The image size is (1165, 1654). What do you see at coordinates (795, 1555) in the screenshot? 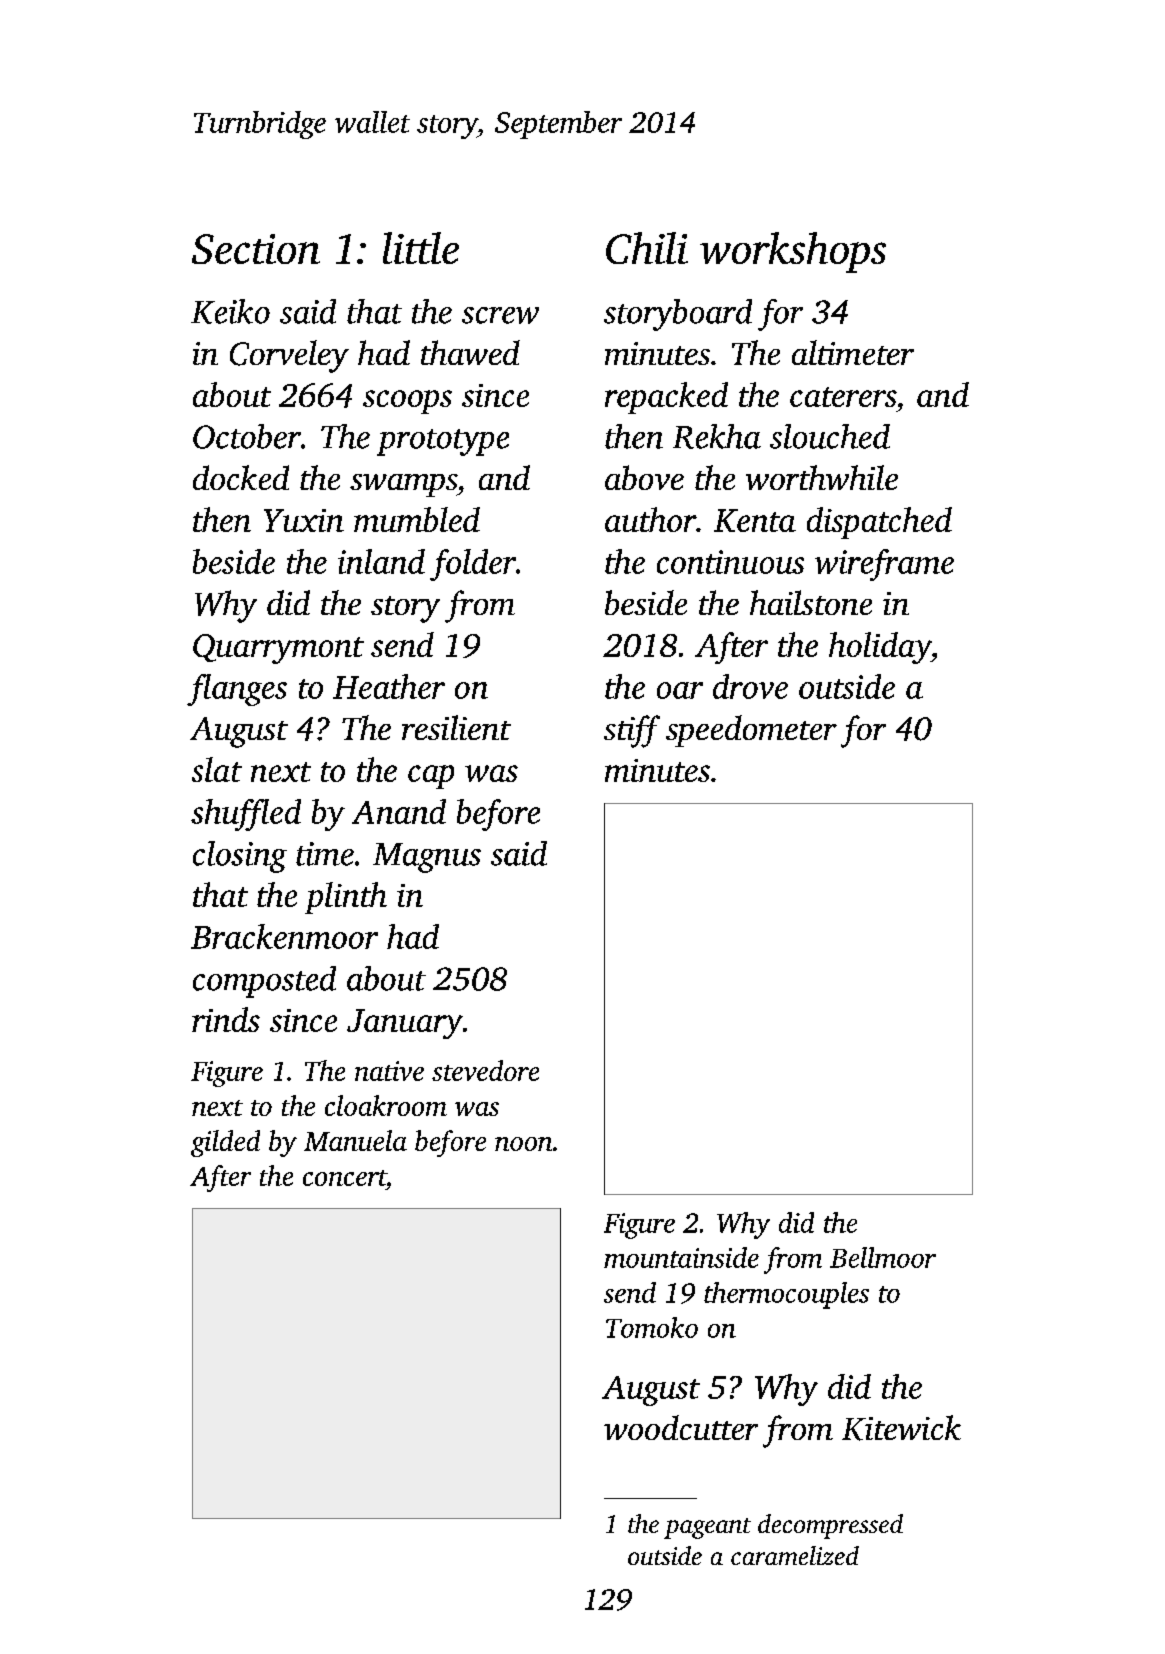
I see `caramelized` at bounding box center [795, 1555].
